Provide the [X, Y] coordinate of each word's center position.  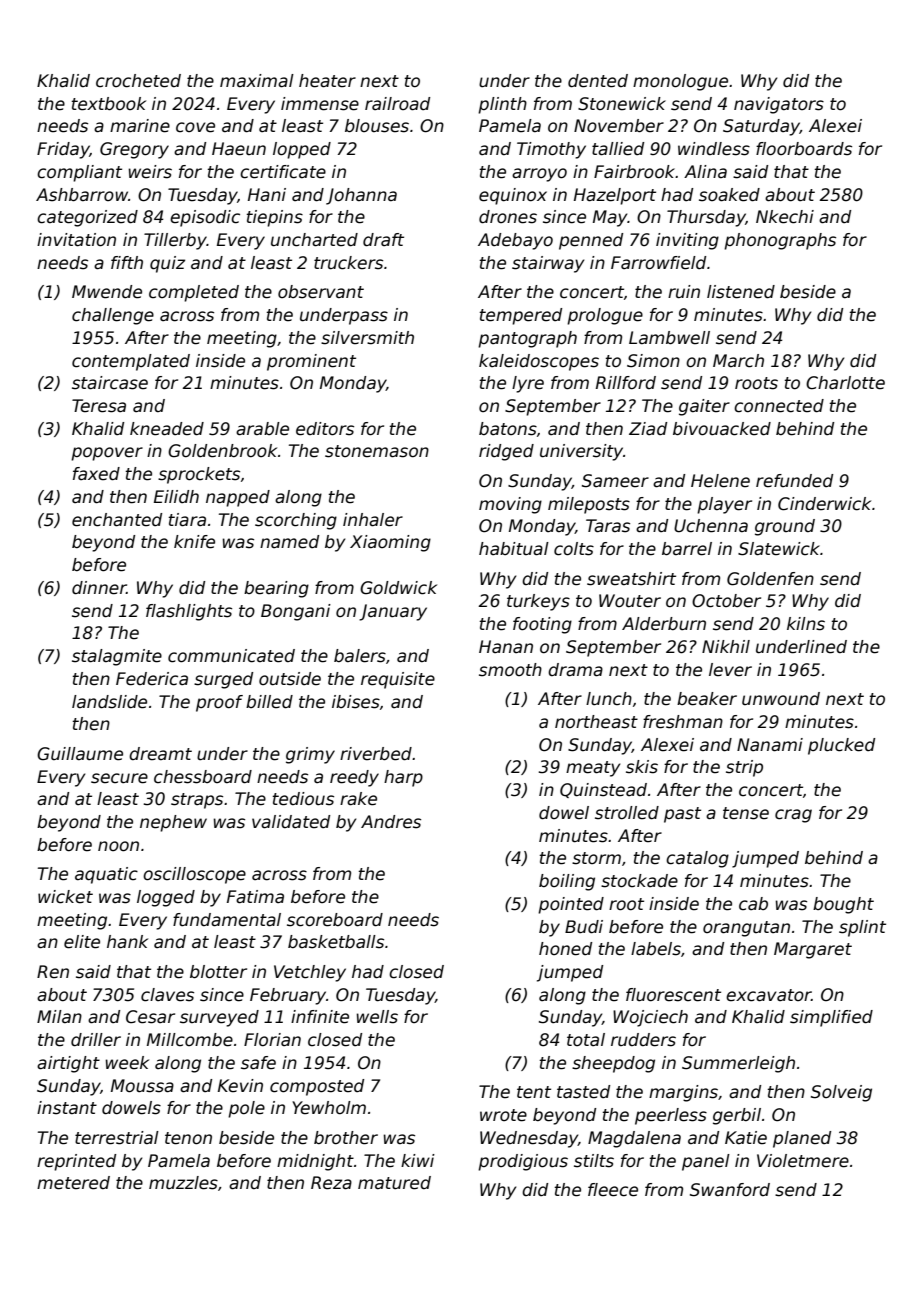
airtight [68, 1064]
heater [327, 81]
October [726, 601]
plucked [841, 746]
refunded [794, 481]
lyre [528, 384]
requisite [398, 680]
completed [194, 293]
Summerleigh [738, 1064]
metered [73, 1183]
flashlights [189, 612]
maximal [257, 81]
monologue [680, 82]
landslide [109, 702]
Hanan [506, 646]
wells [377, 1017]
